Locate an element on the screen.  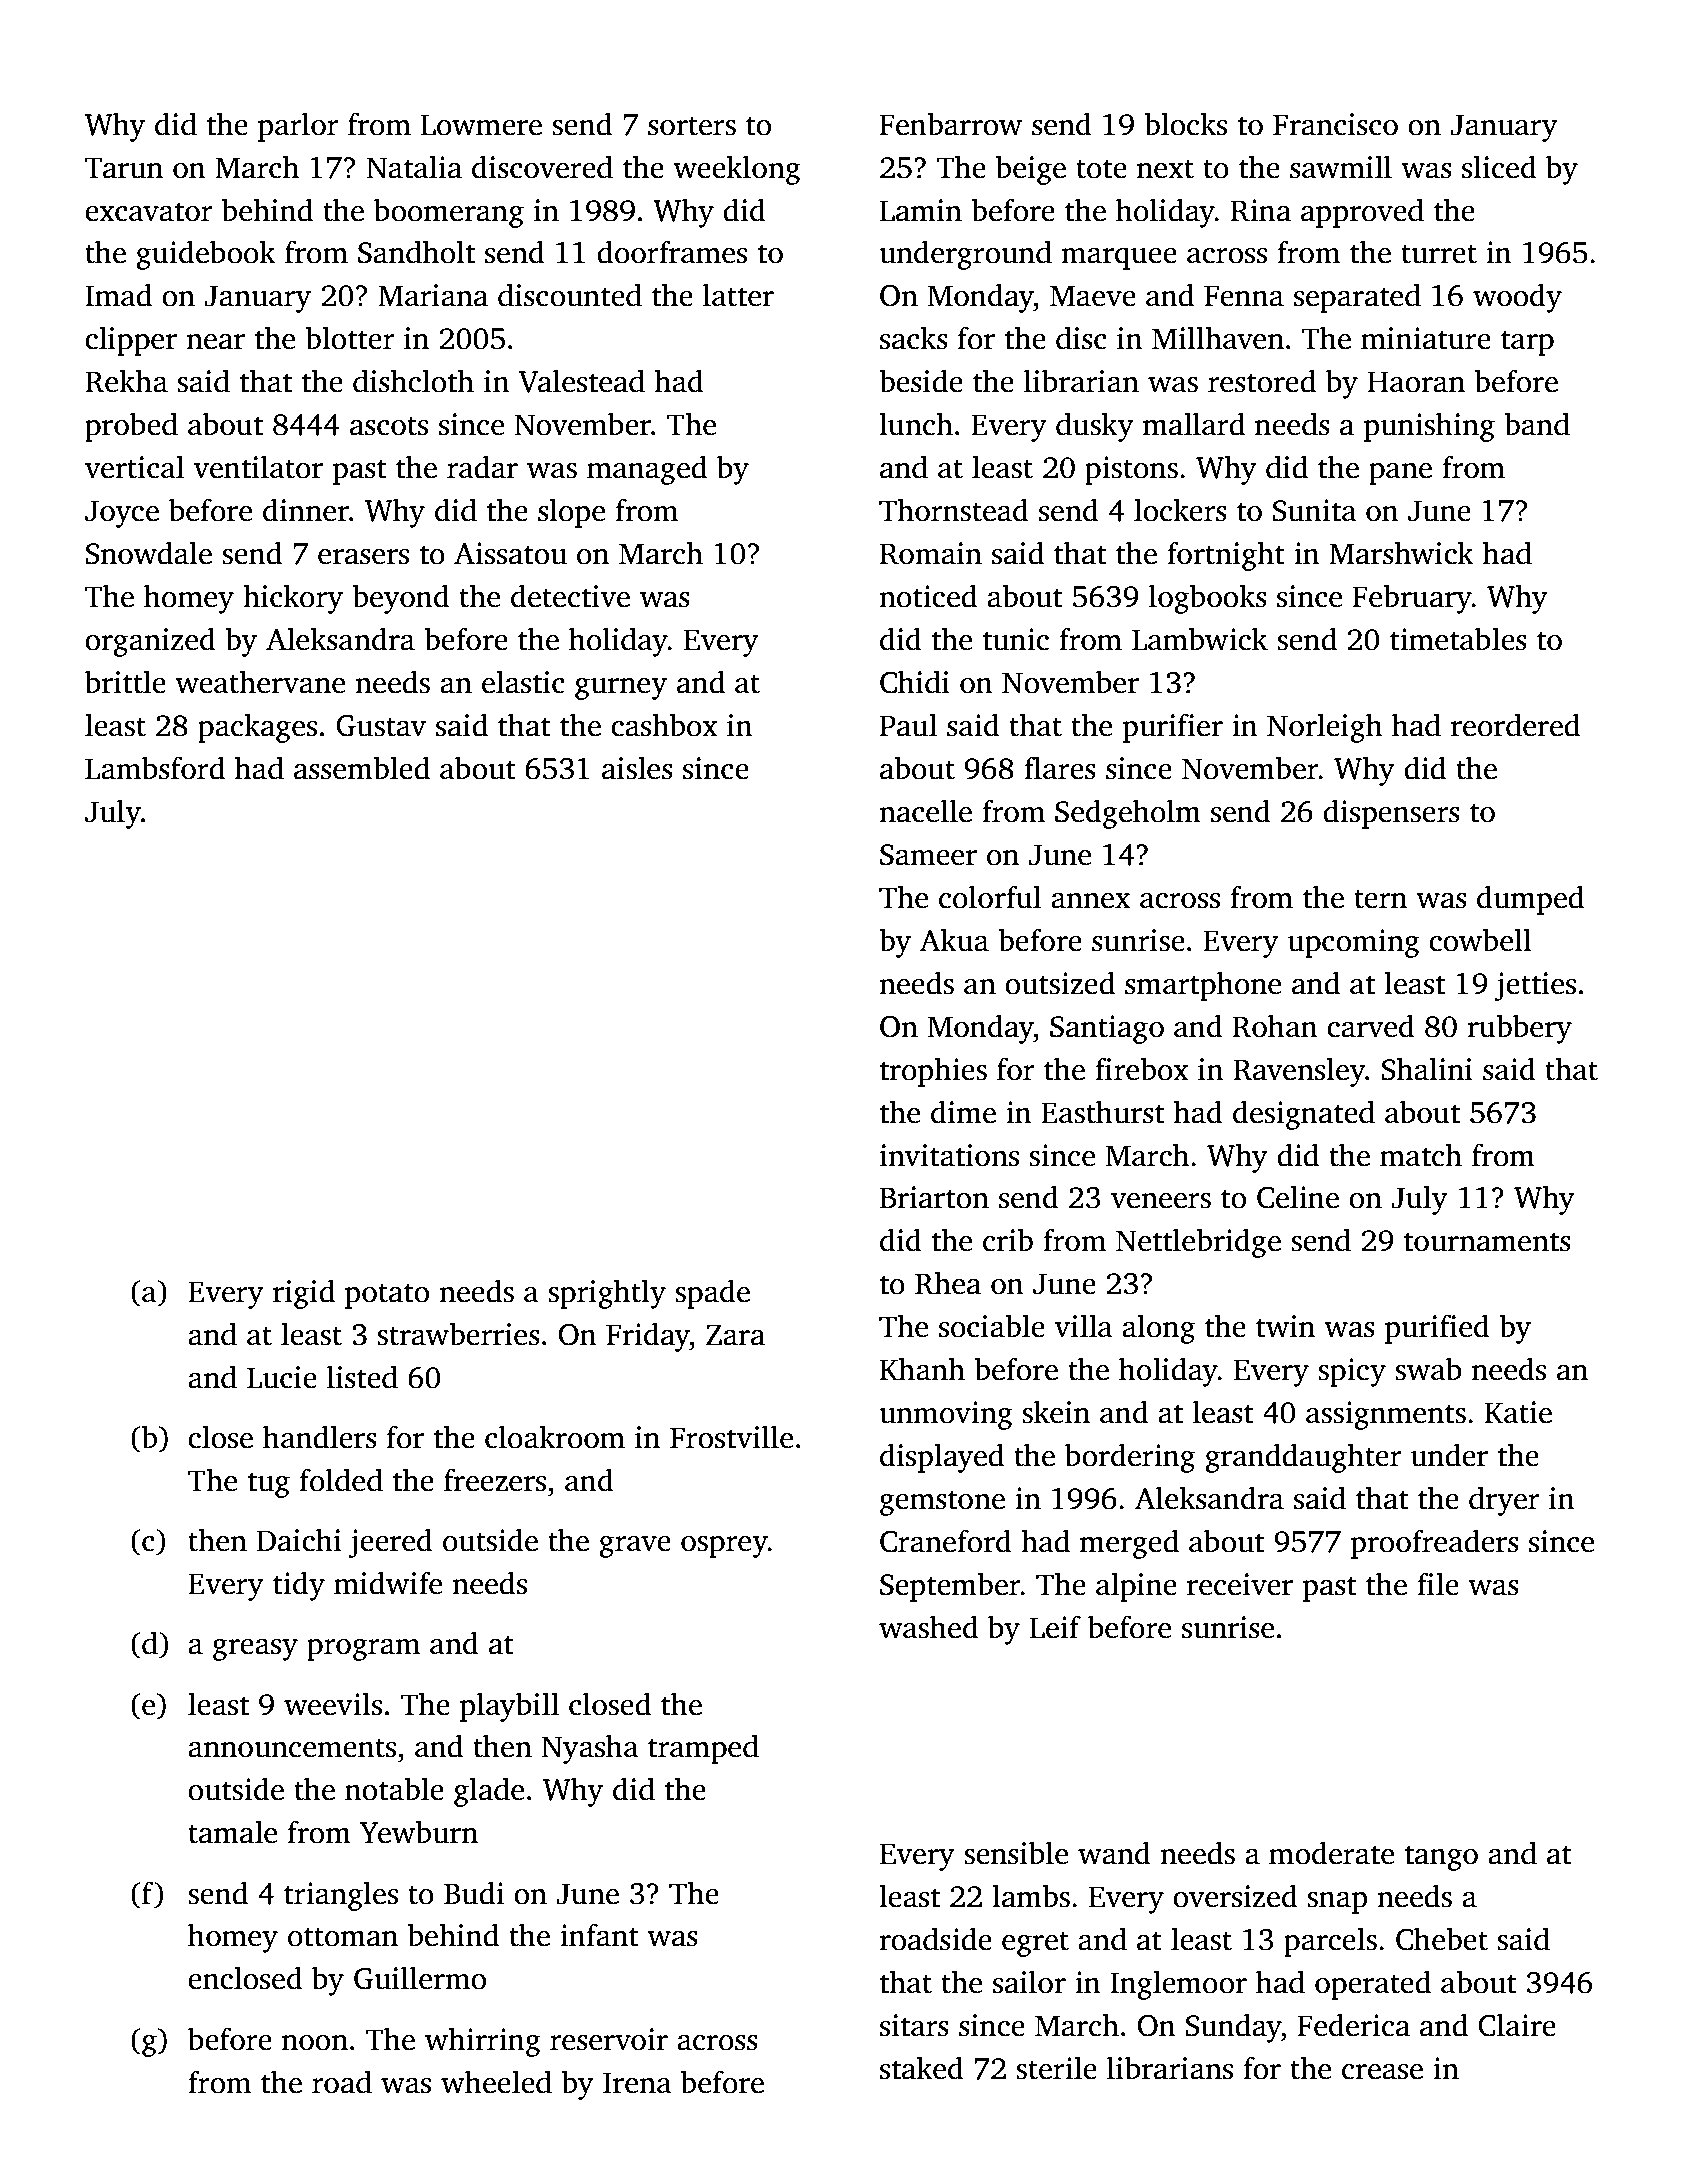
gemstone is located at coordinates (942, 1503).
